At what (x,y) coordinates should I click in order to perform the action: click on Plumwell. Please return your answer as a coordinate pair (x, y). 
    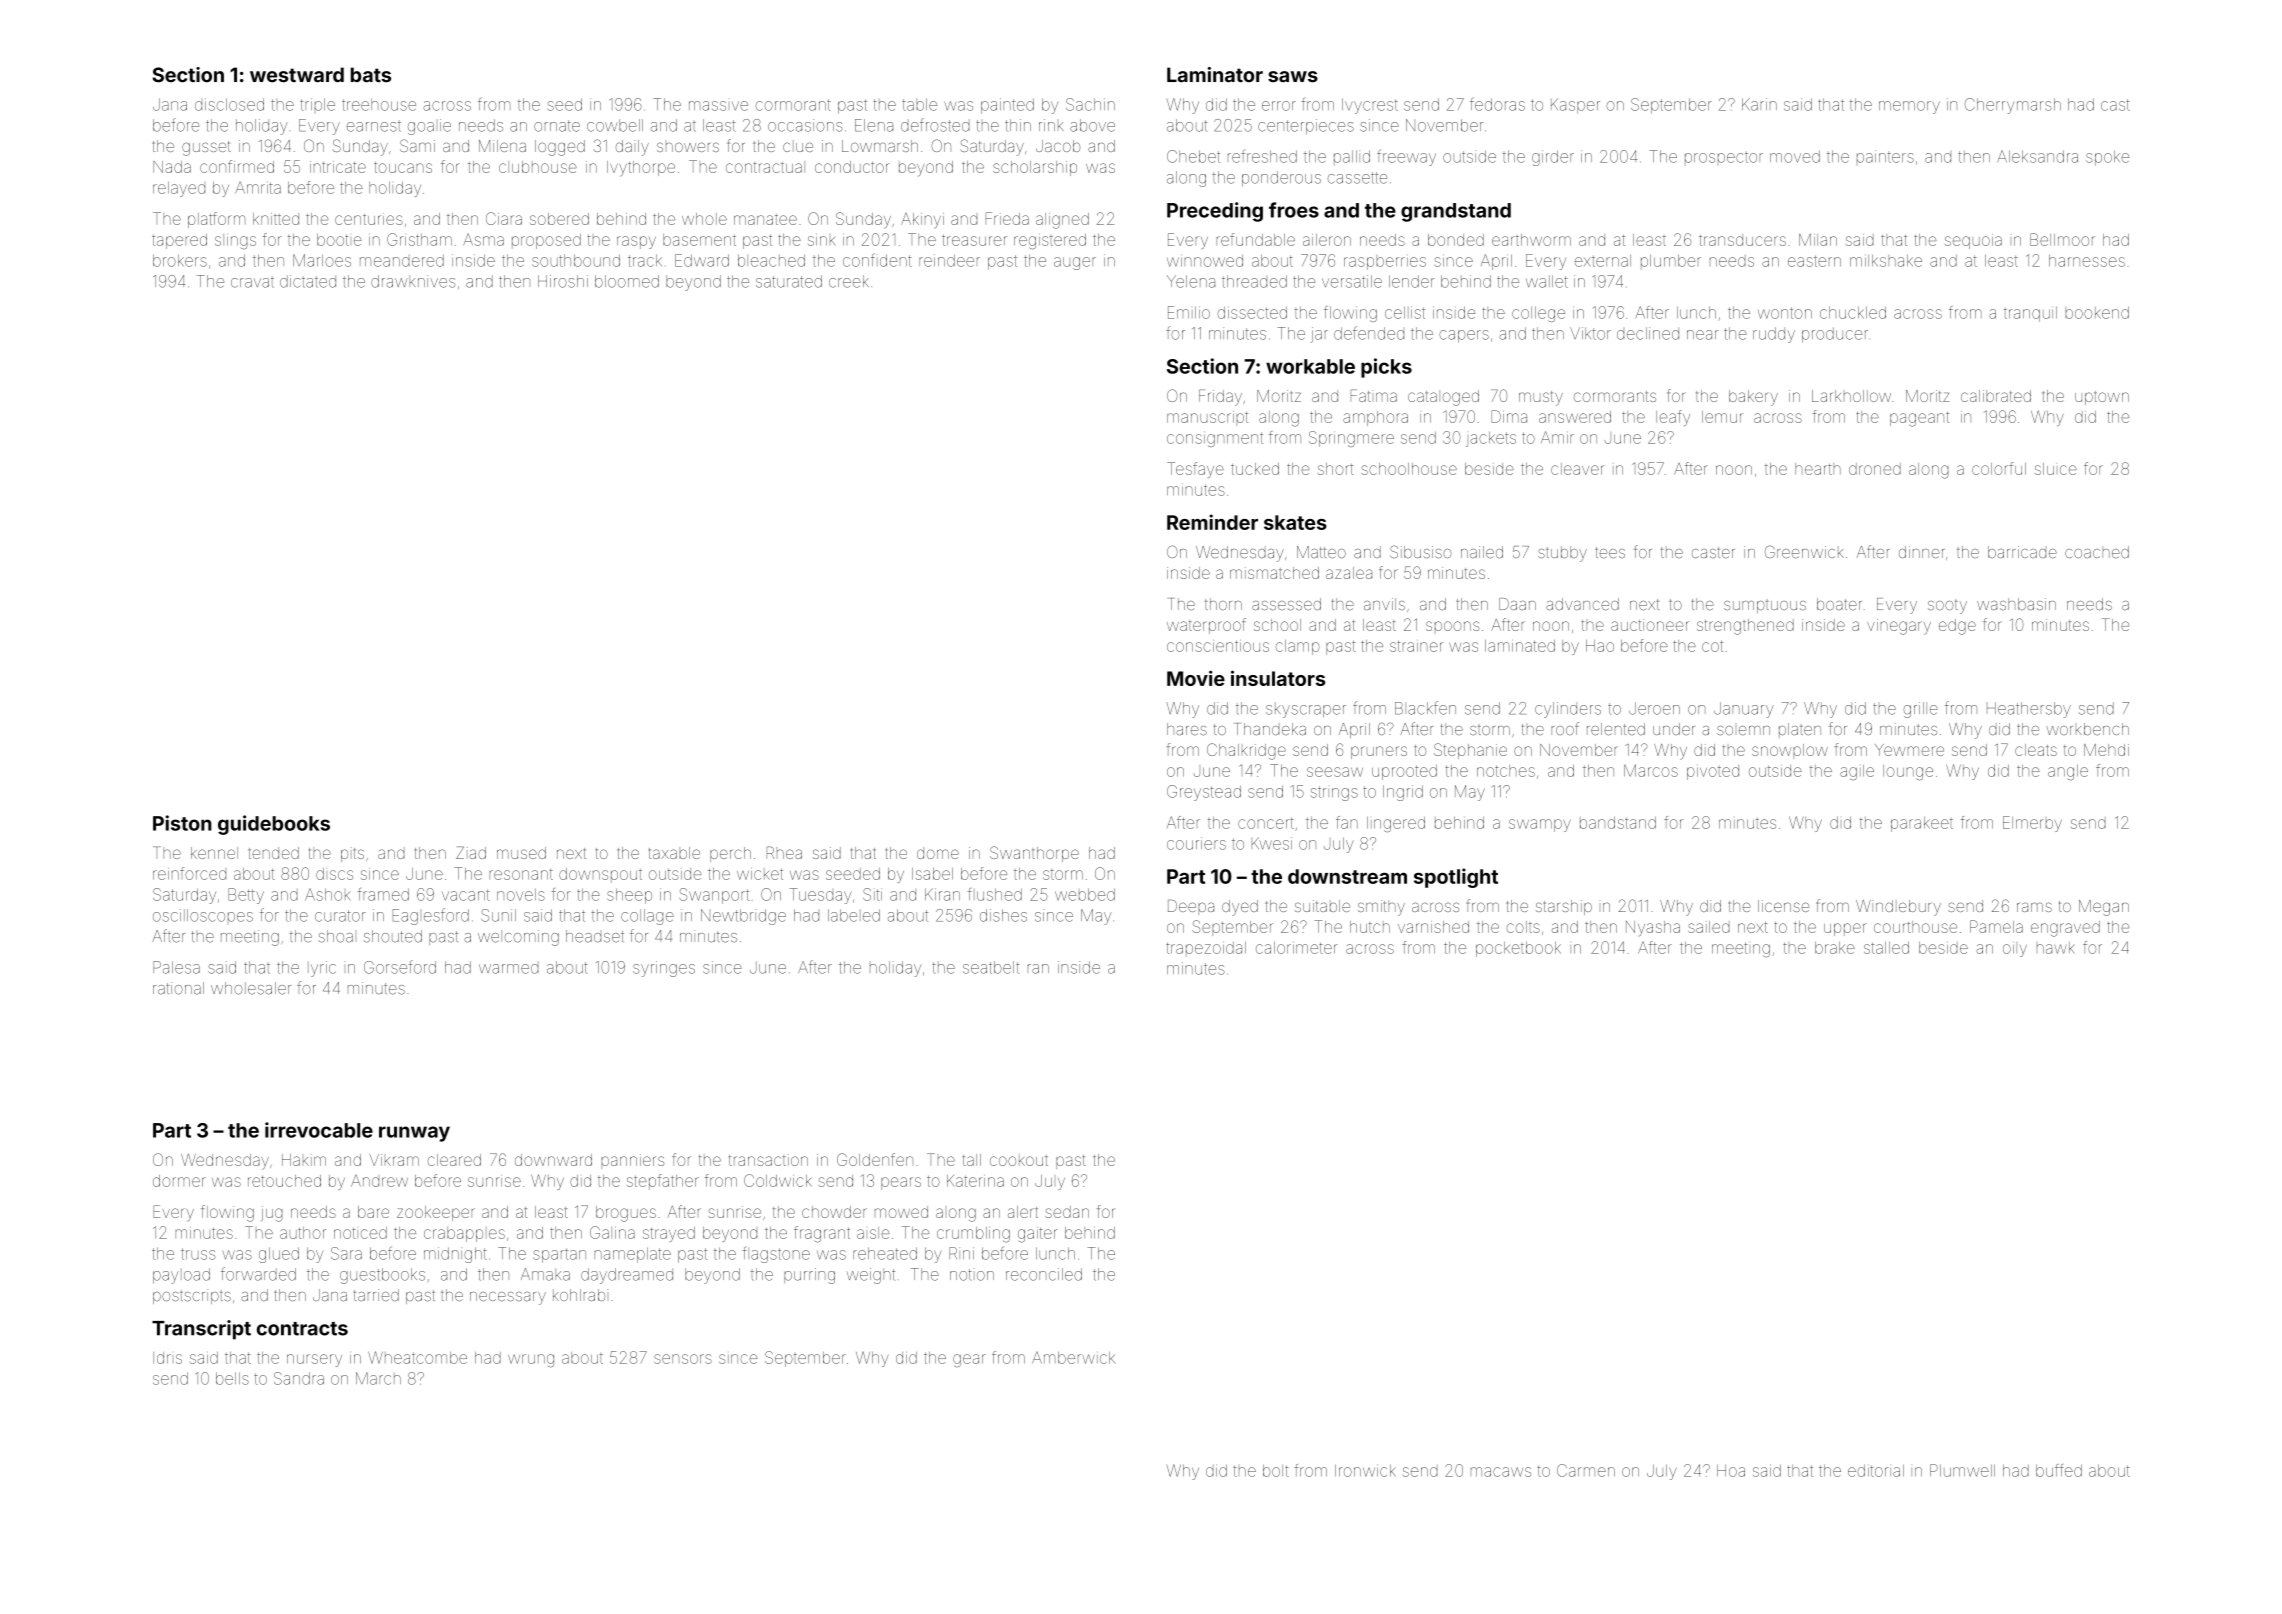
    Looking at the image, I should click on (1962, 1470).
